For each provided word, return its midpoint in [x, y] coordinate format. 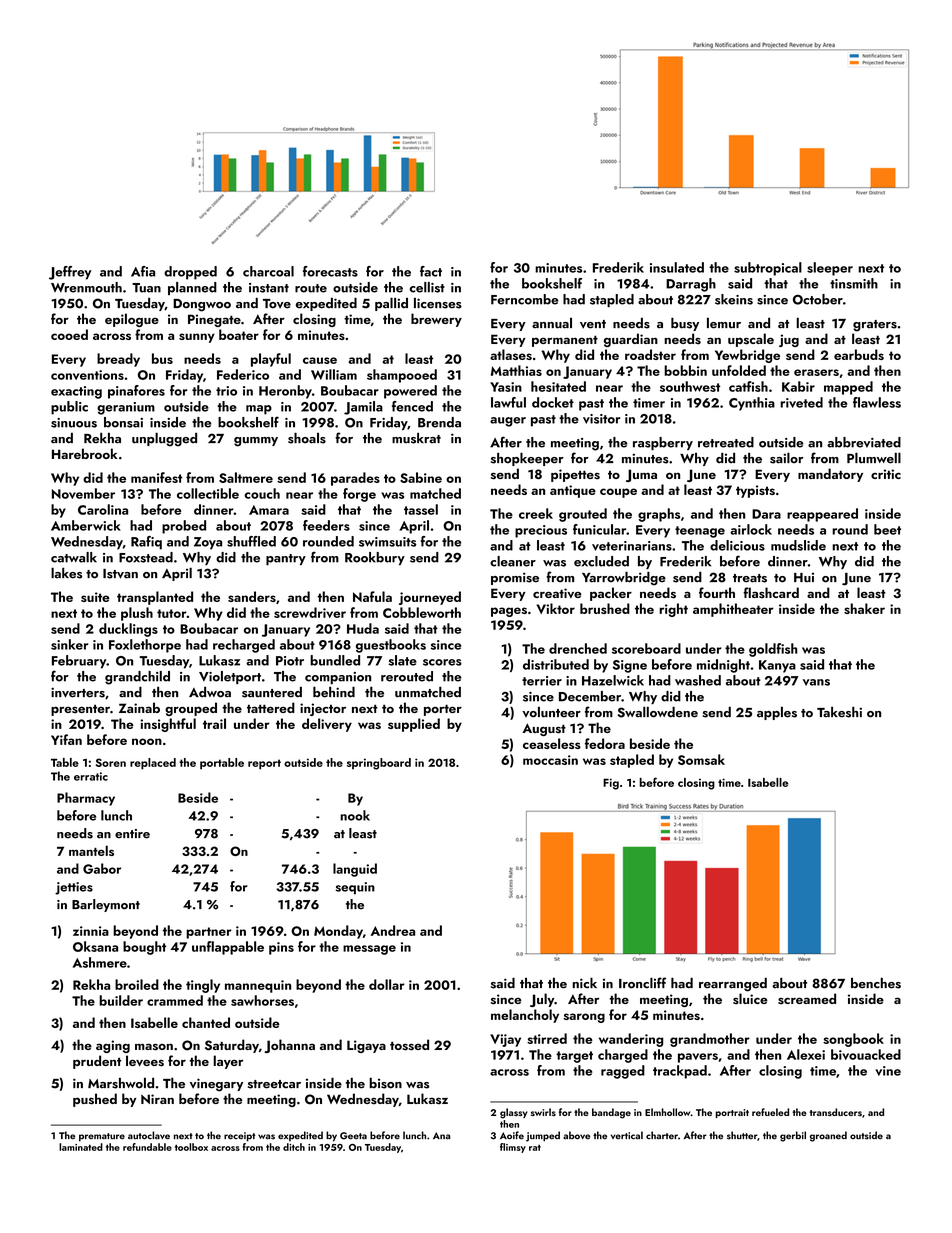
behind [334, 692]
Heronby [285, 392]
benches [876, 983]
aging [113, 1046]
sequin [355, 888]
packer [611, 594]
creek [536, 513]
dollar [387, 984]
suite [95, 597]
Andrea [393, 930]
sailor [786, 458]
